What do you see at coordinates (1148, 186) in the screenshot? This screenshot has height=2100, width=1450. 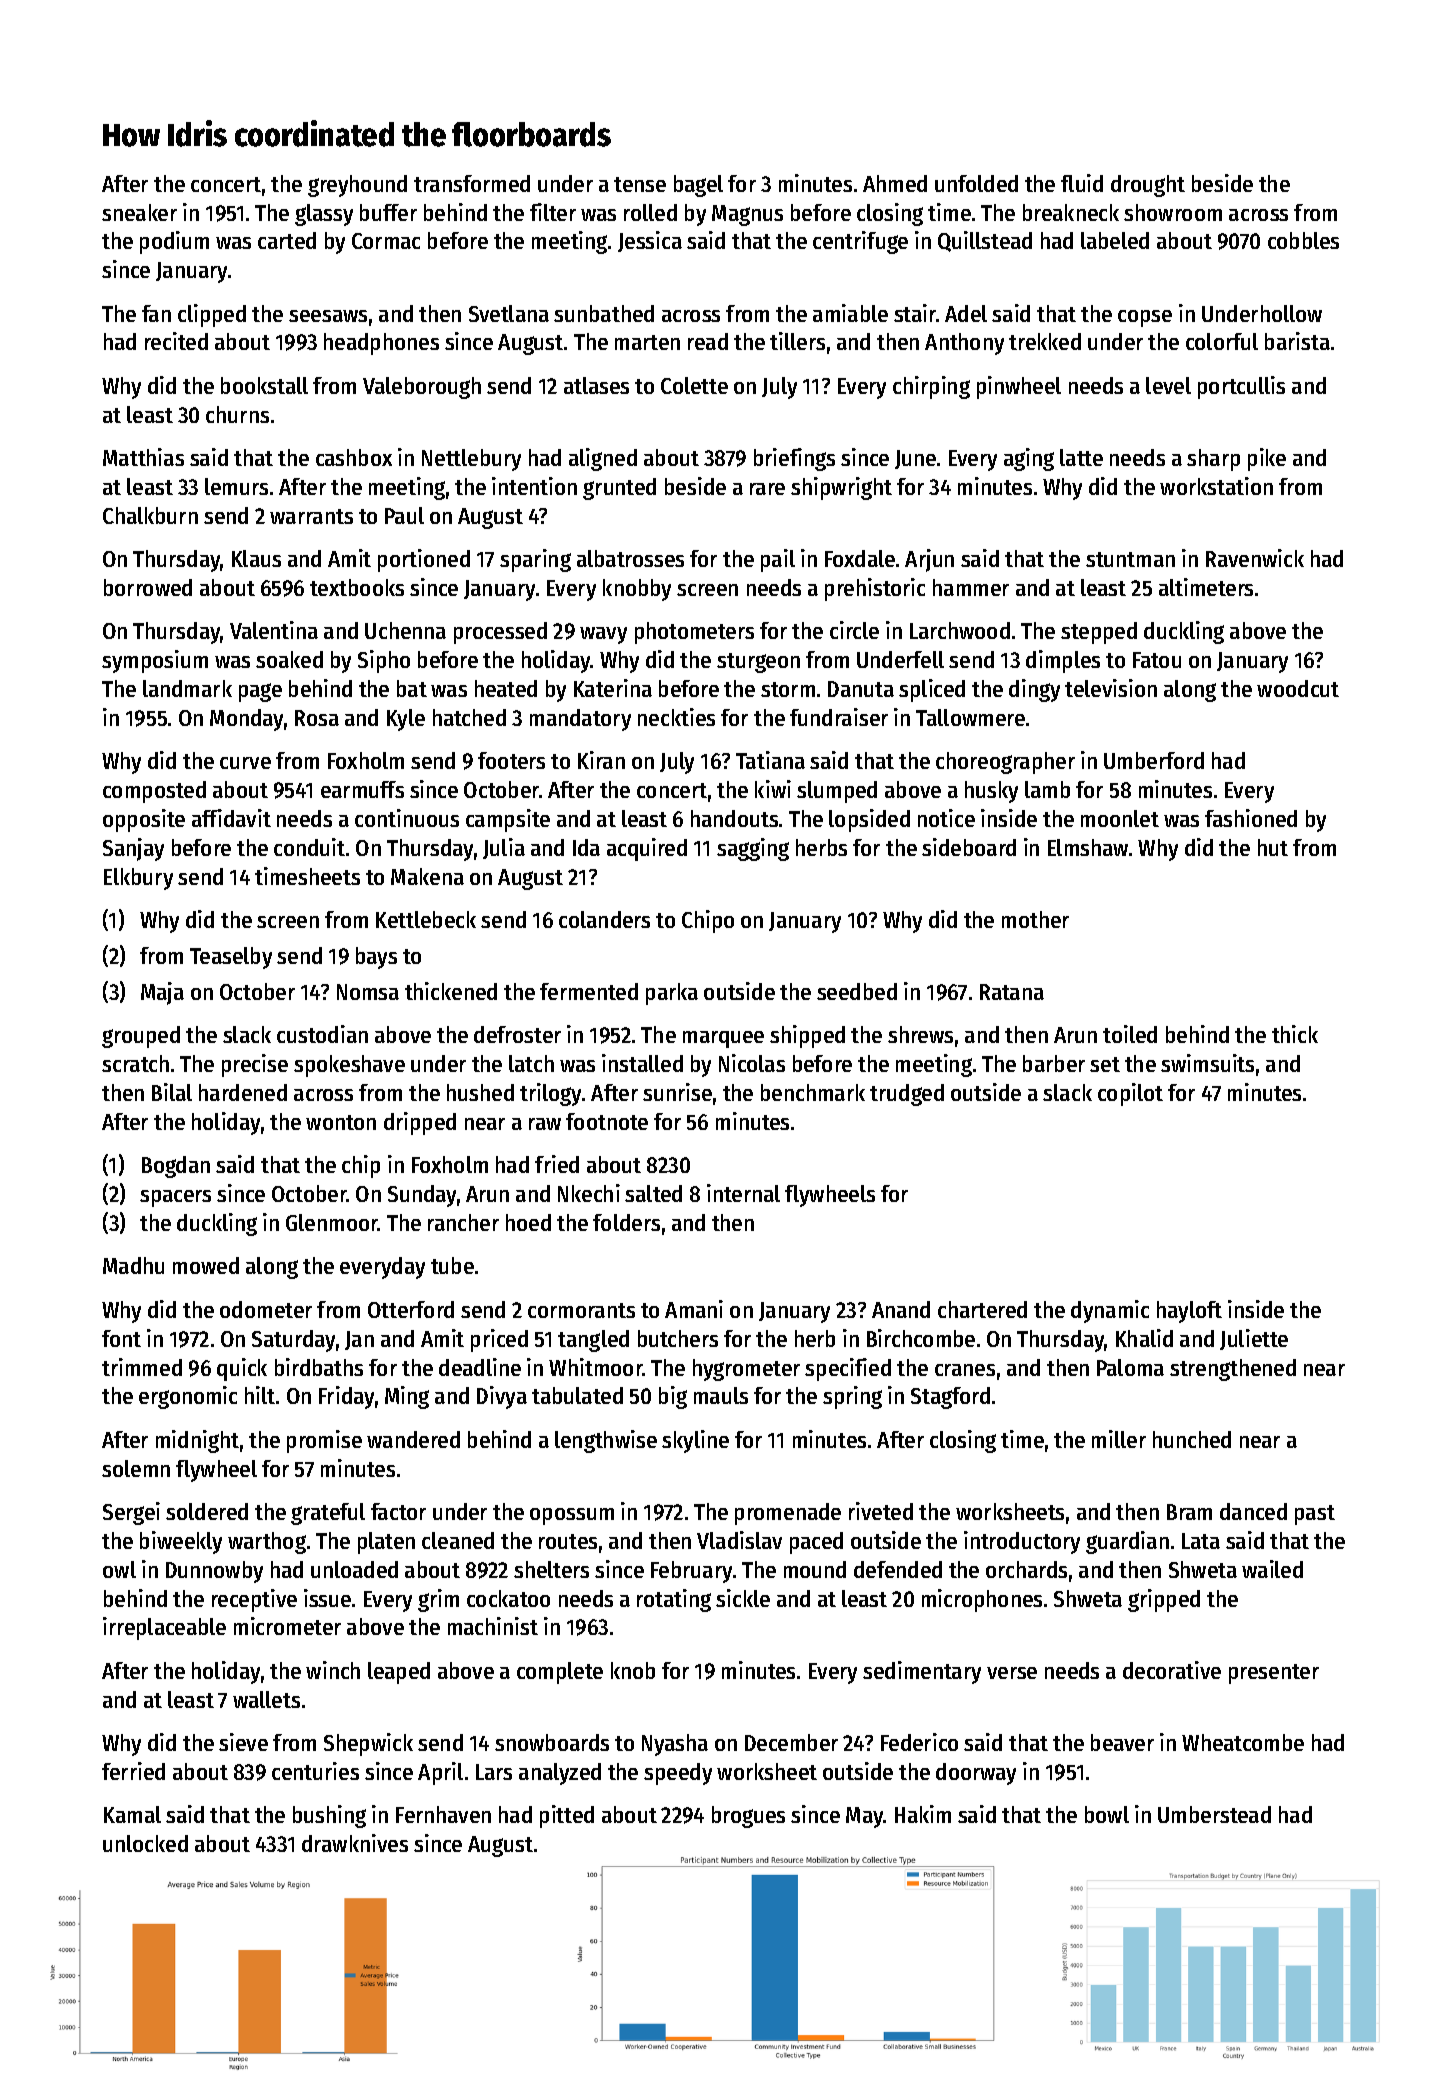 I see `drought` at bounding box center [1148, 186].
